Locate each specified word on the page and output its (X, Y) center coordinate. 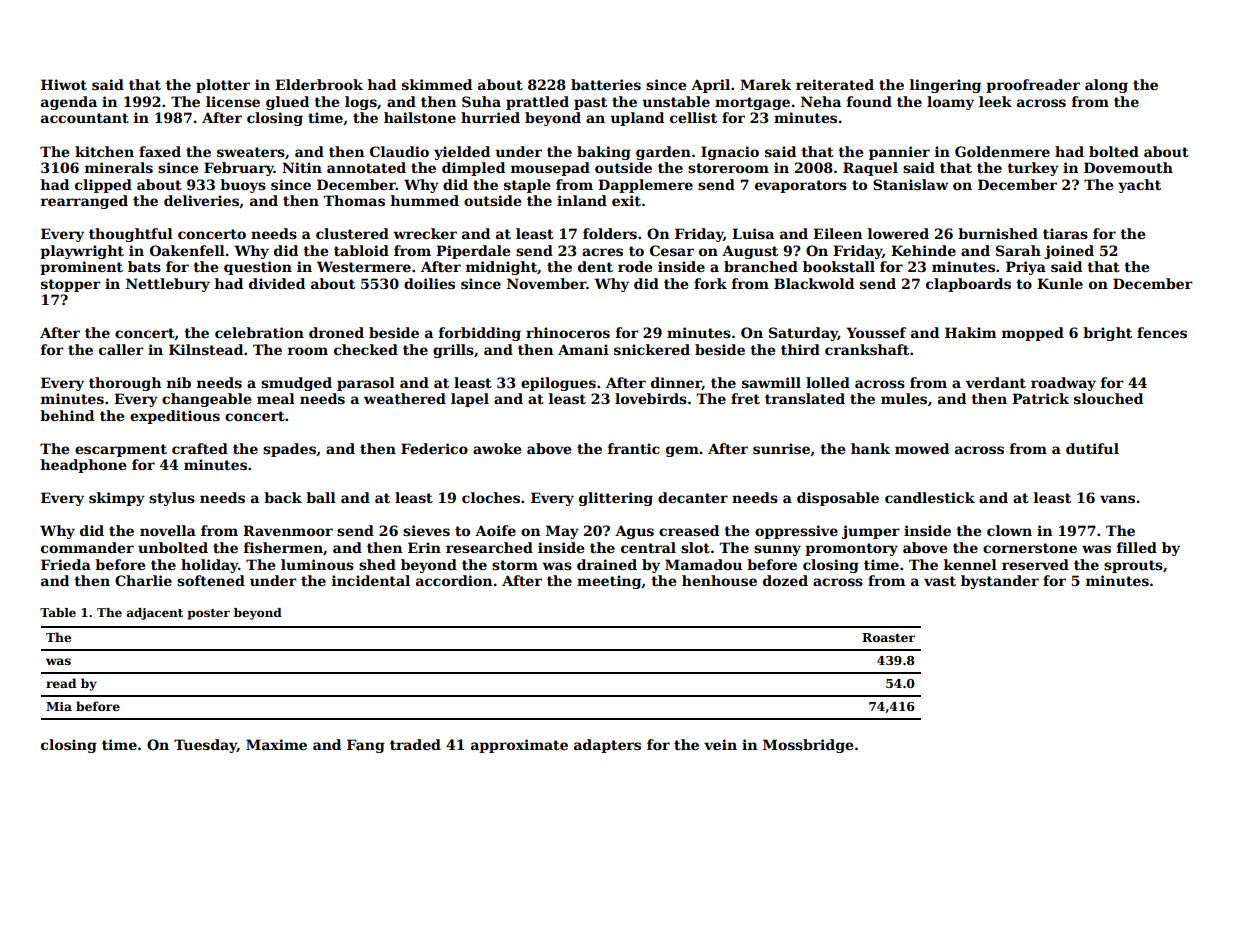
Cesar (672, 250)
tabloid (361, 250)
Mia (59, 706)
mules (904, 398)
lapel (470, 400)
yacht (1139, 186)
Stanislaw (911, 184)
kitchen (104, 151)
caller (121, 349)
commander (87, 547)
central (648, 547)
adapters (607, 746)
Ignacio (730, 153)
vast (940, 581)
